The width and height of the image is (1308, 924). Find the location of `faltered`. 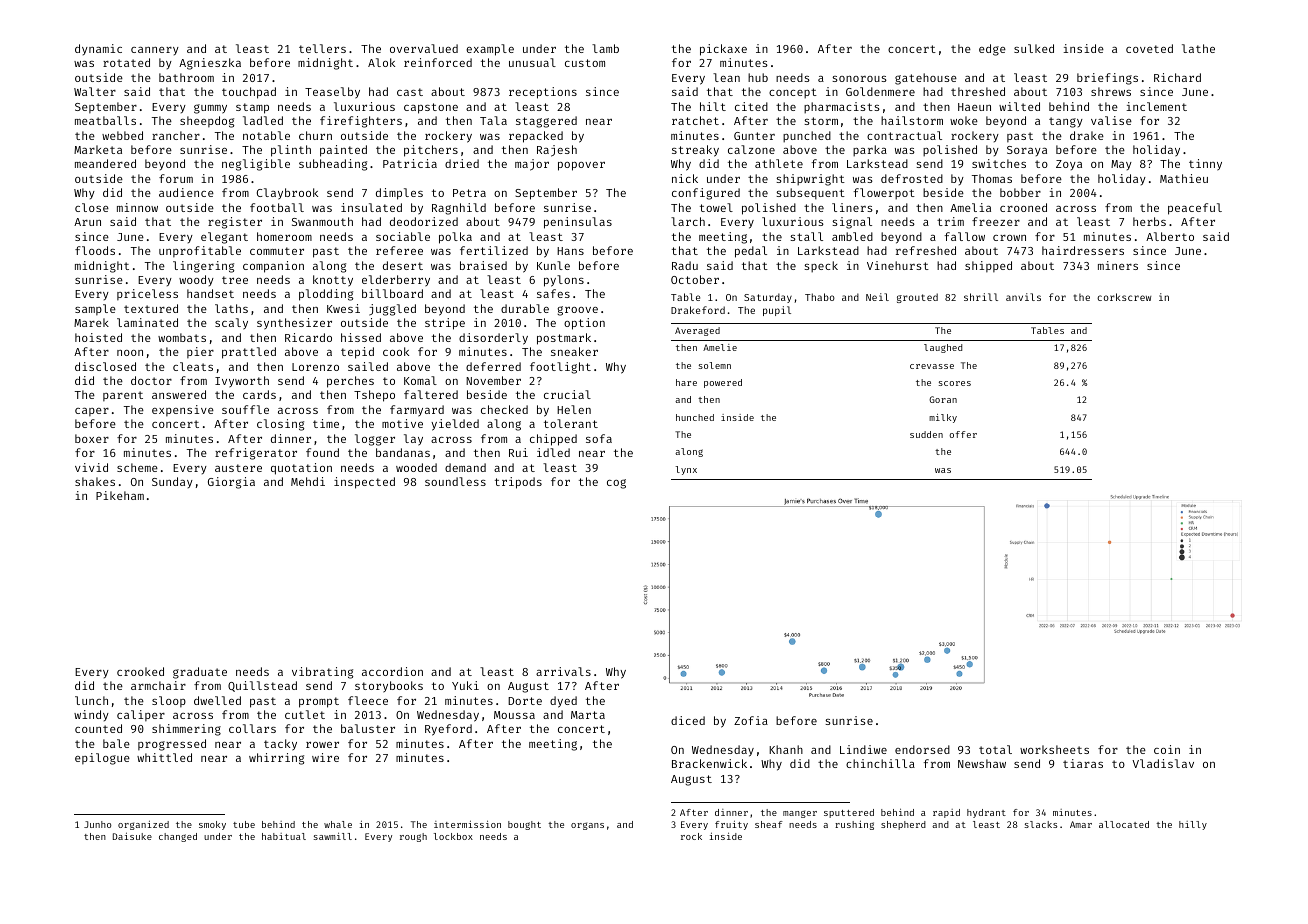

faltered is located at coordinates (431, 394).
